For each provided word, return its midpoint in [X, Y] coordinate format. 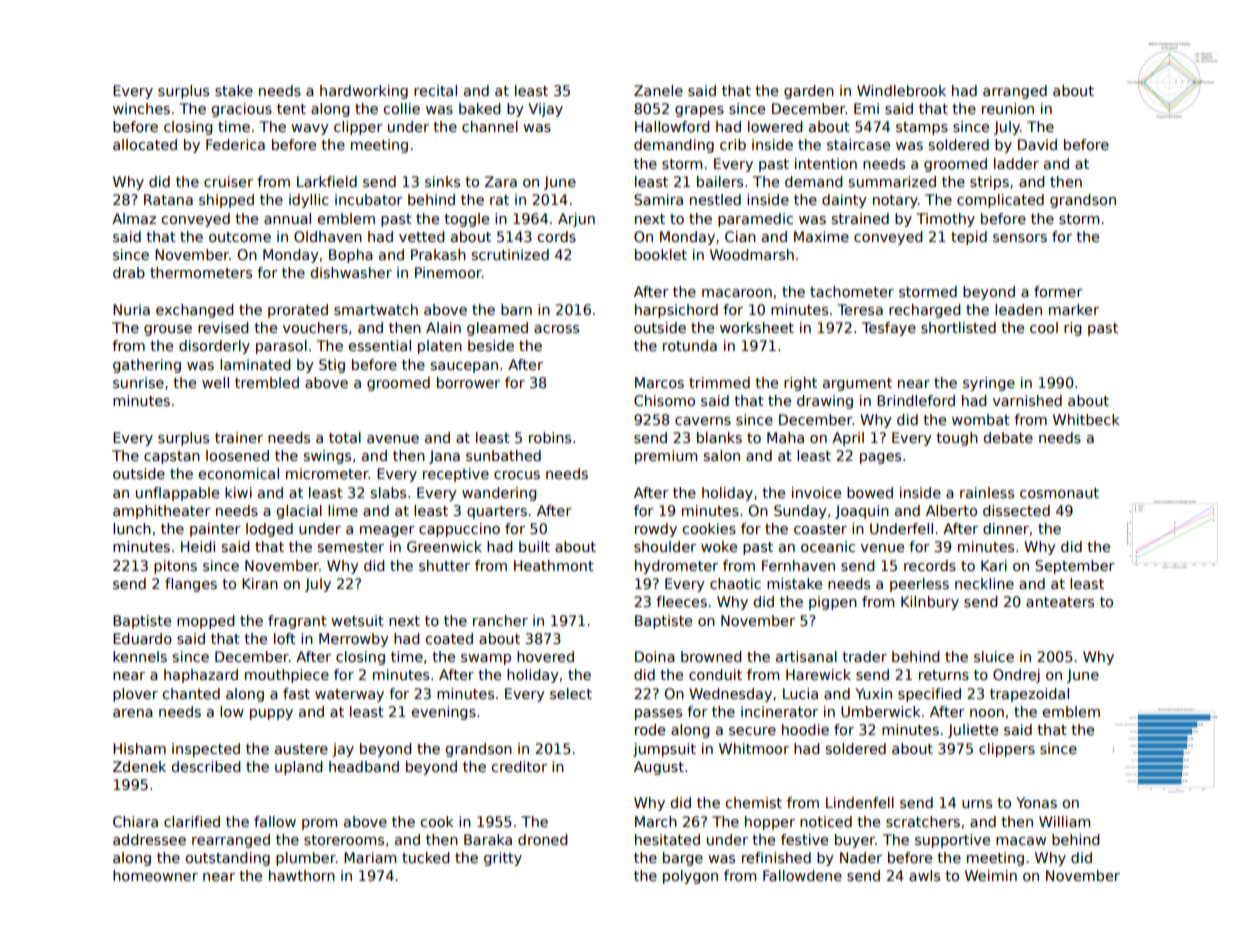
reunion [1008, 108]
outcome [240, 237]
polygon [690, 877]
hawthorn [302, 875]
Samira [658, 199]
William [1064, 821]
